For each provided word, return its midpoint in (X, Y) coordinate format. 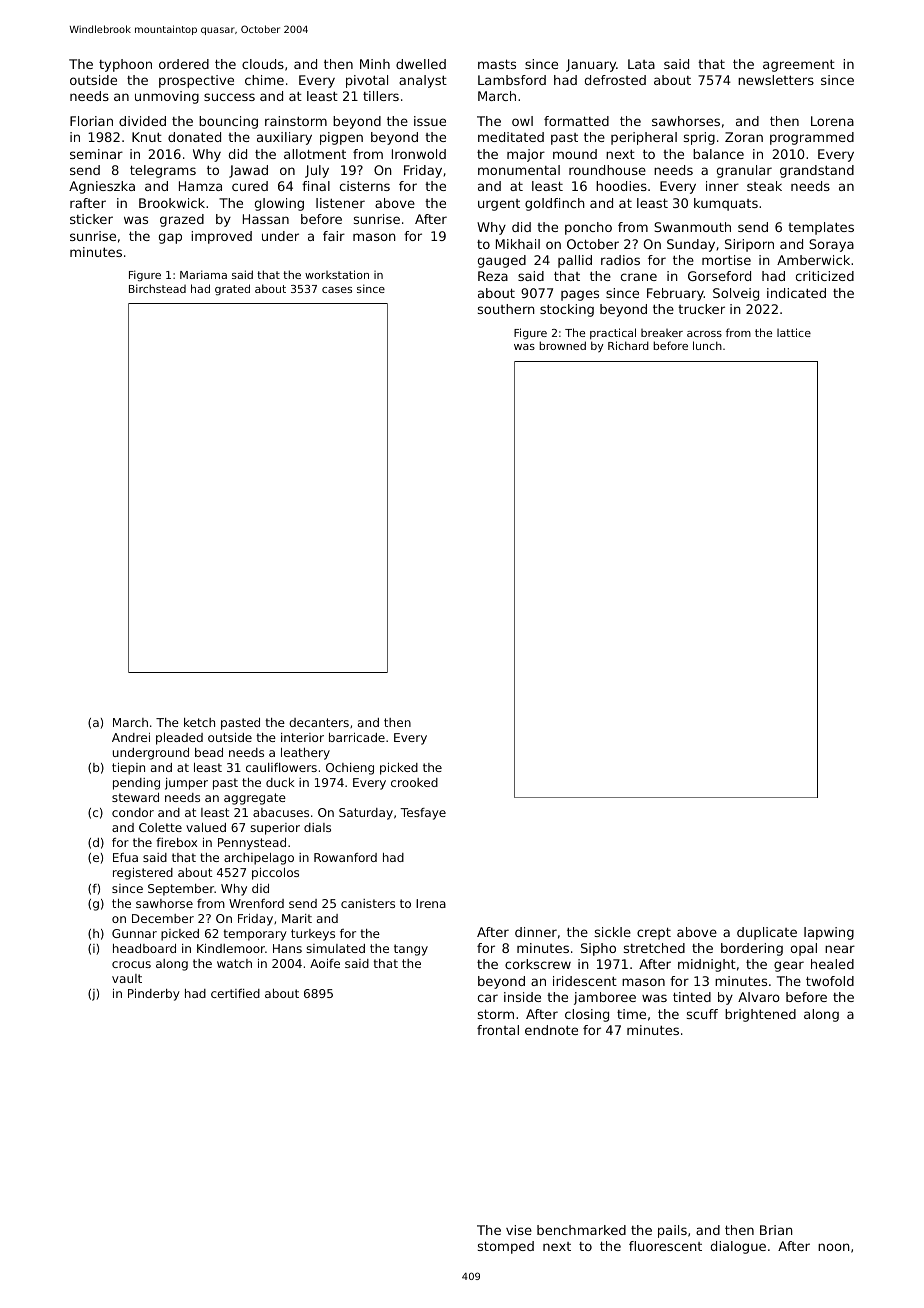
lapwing (829, 933)
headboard (144, 948)
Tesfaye (423, 814)
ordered (184, 64)
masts (497, 64)
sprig (699, 138)
